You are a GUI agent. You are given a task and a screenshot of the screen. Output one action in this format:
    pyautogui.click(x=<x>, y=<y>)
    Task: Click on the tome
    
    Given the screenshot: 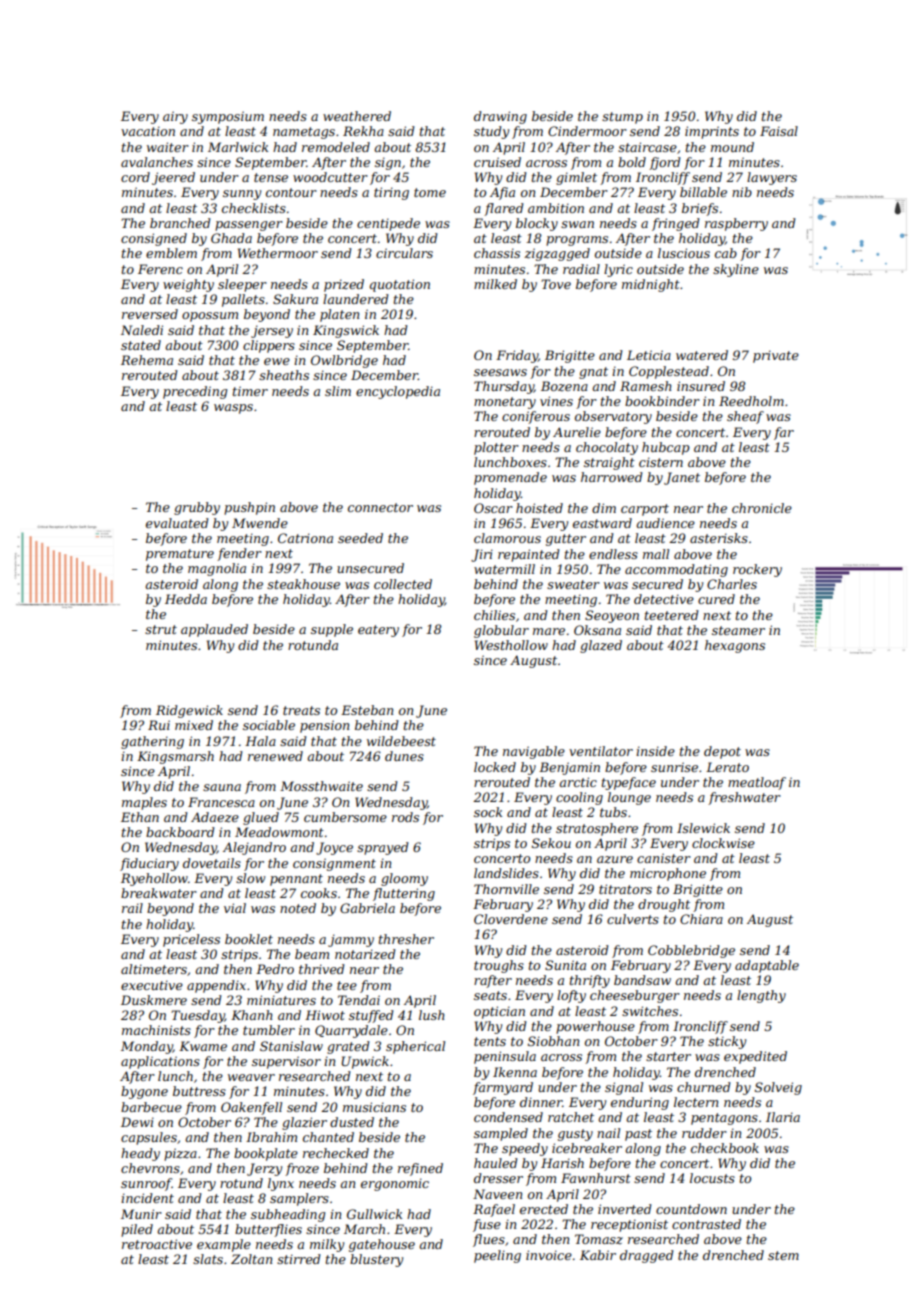 What is the action you would take?
    pyautogui.click(x=430, y=192)
